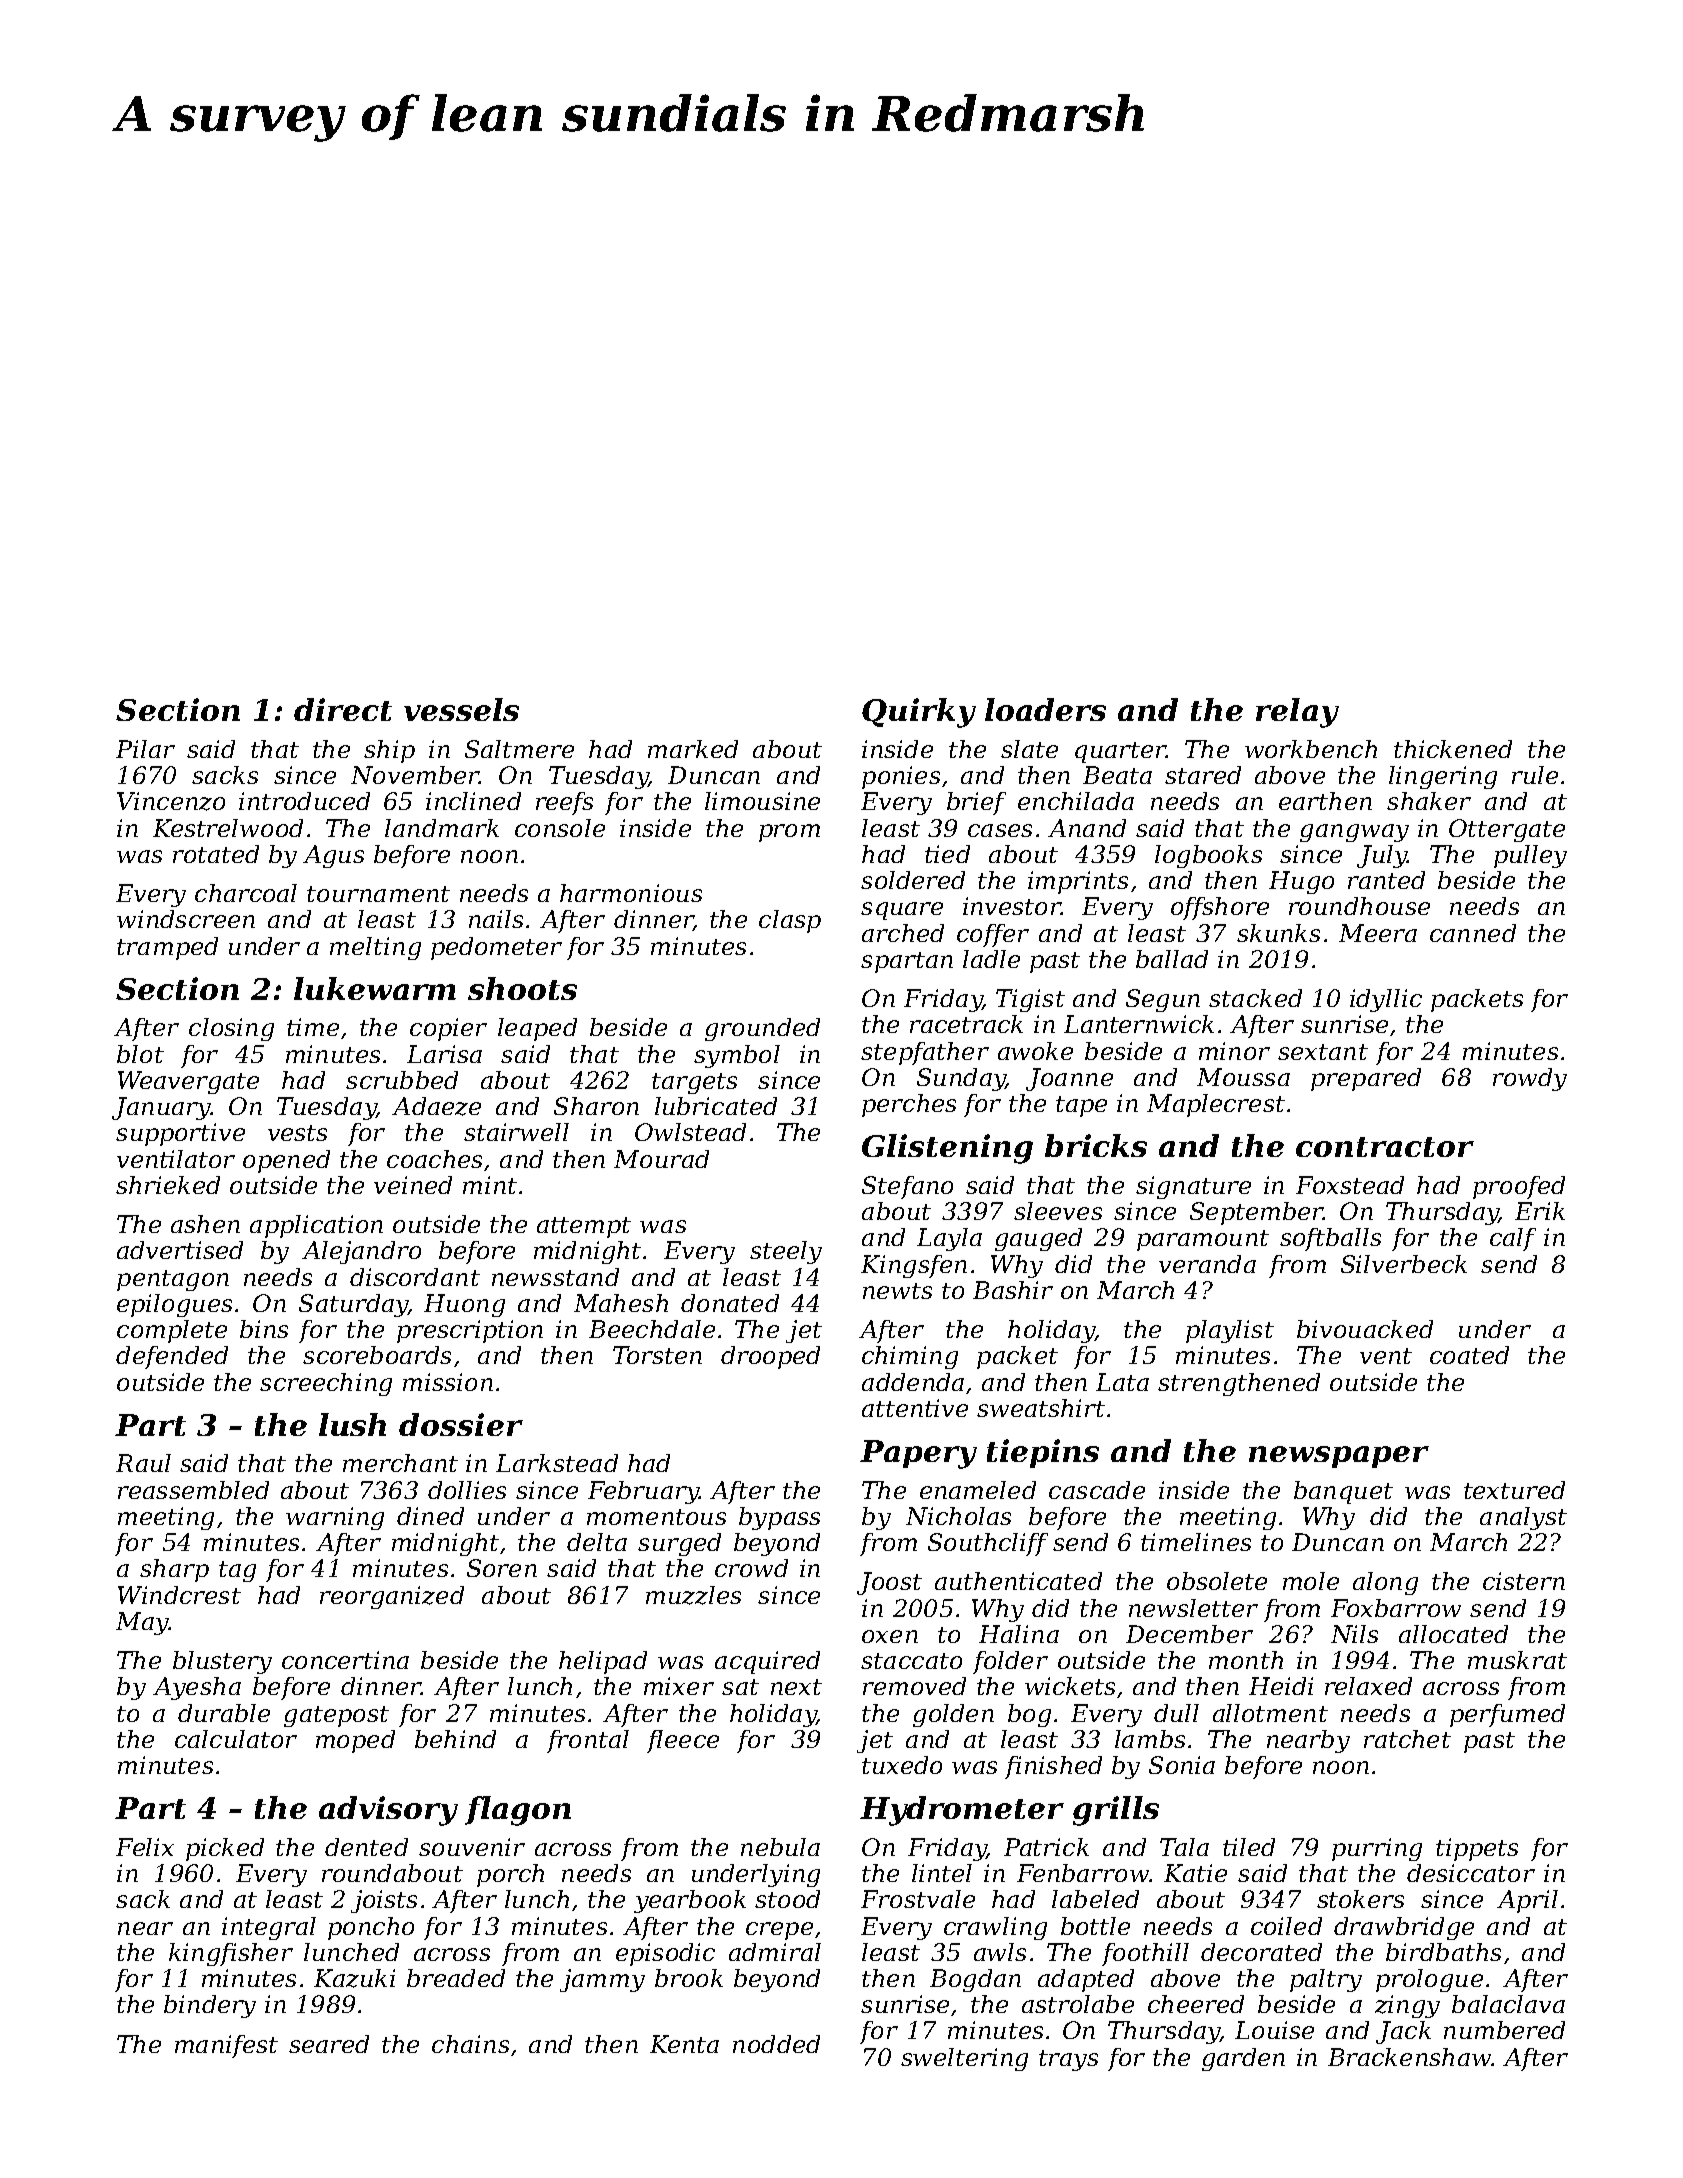  I want to click on steely, so click(786, 1252).
